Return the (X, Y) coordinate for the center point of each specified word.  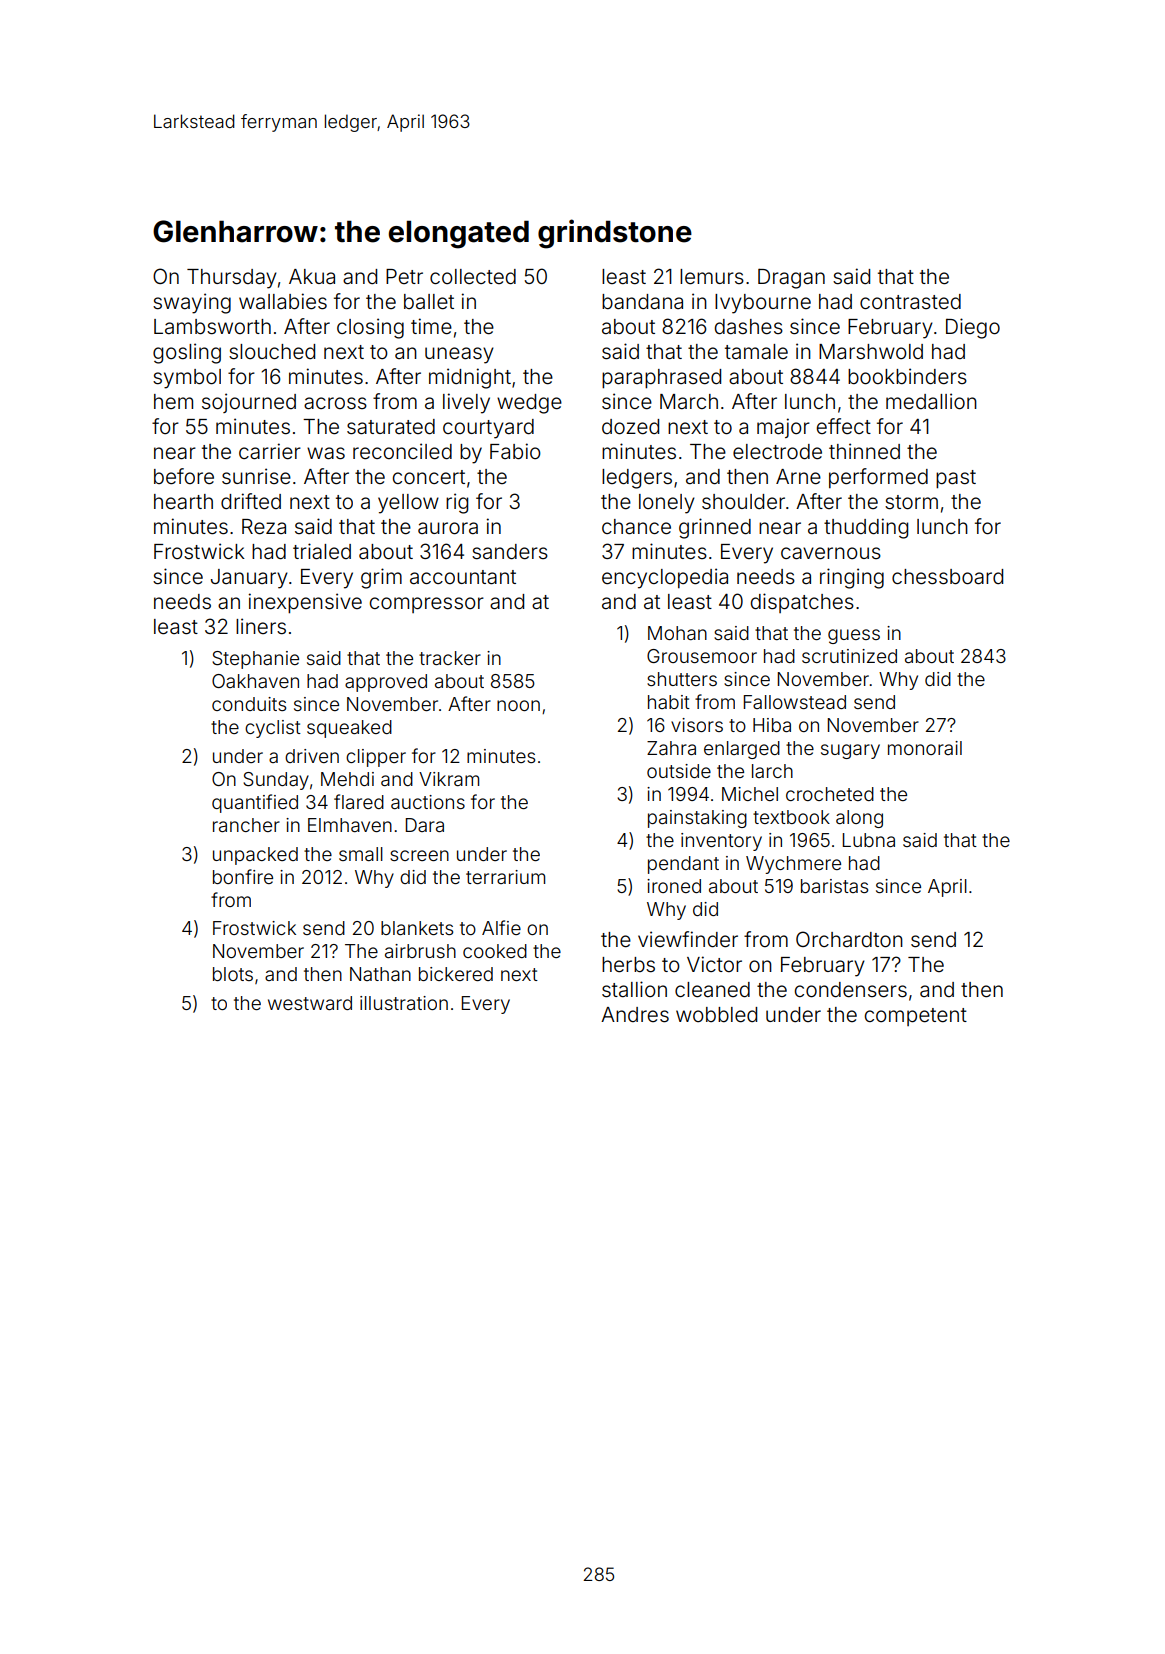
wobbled (716, 1015)
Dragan (791, 278)
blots (233, 974)
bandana (642, 301)
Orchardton (849, 939)
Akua (312, 276)
